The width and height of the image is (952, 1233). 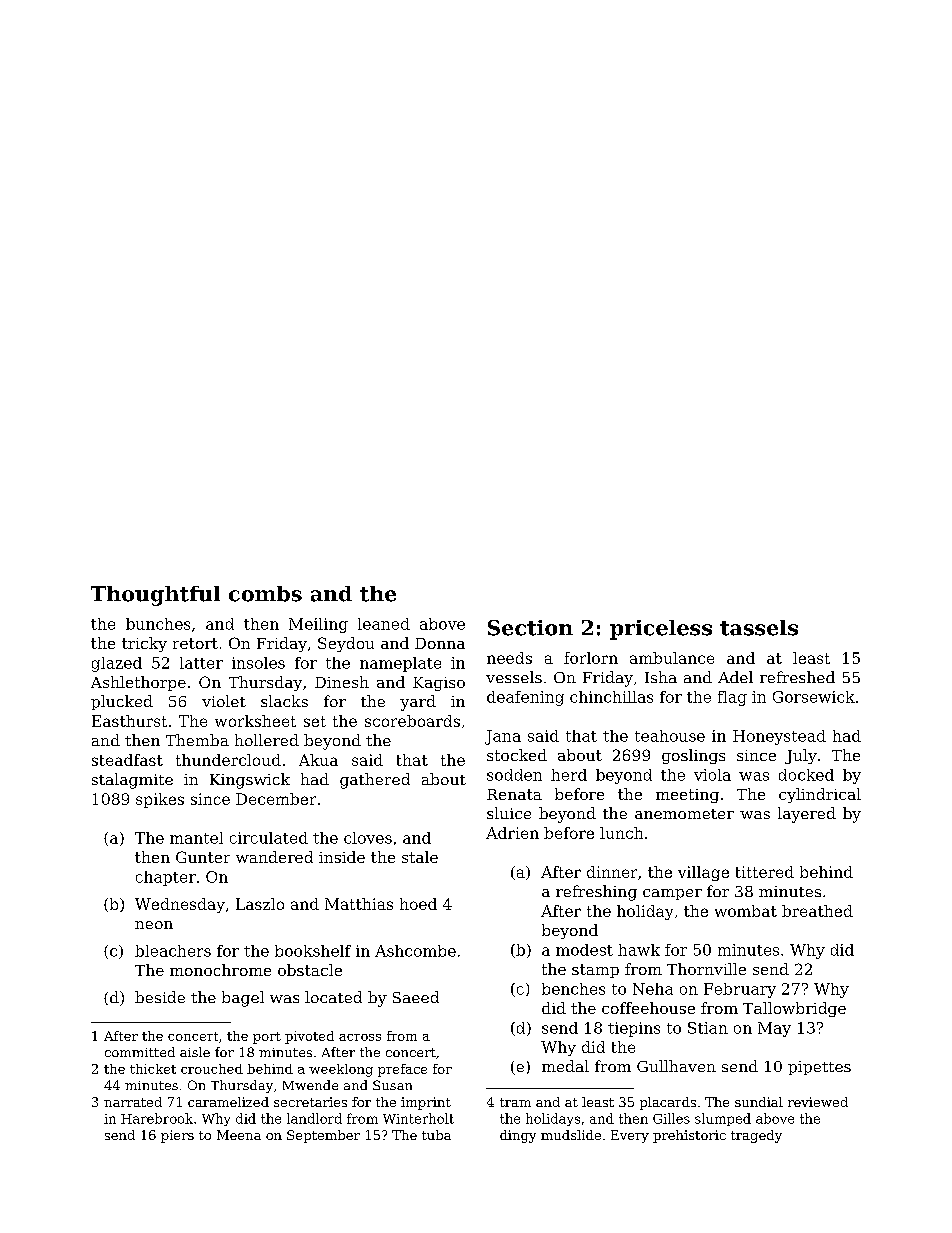 What do you see at coordinates (759, 628) in the image?
I see `tassels` at bounding box center [759, 628].
